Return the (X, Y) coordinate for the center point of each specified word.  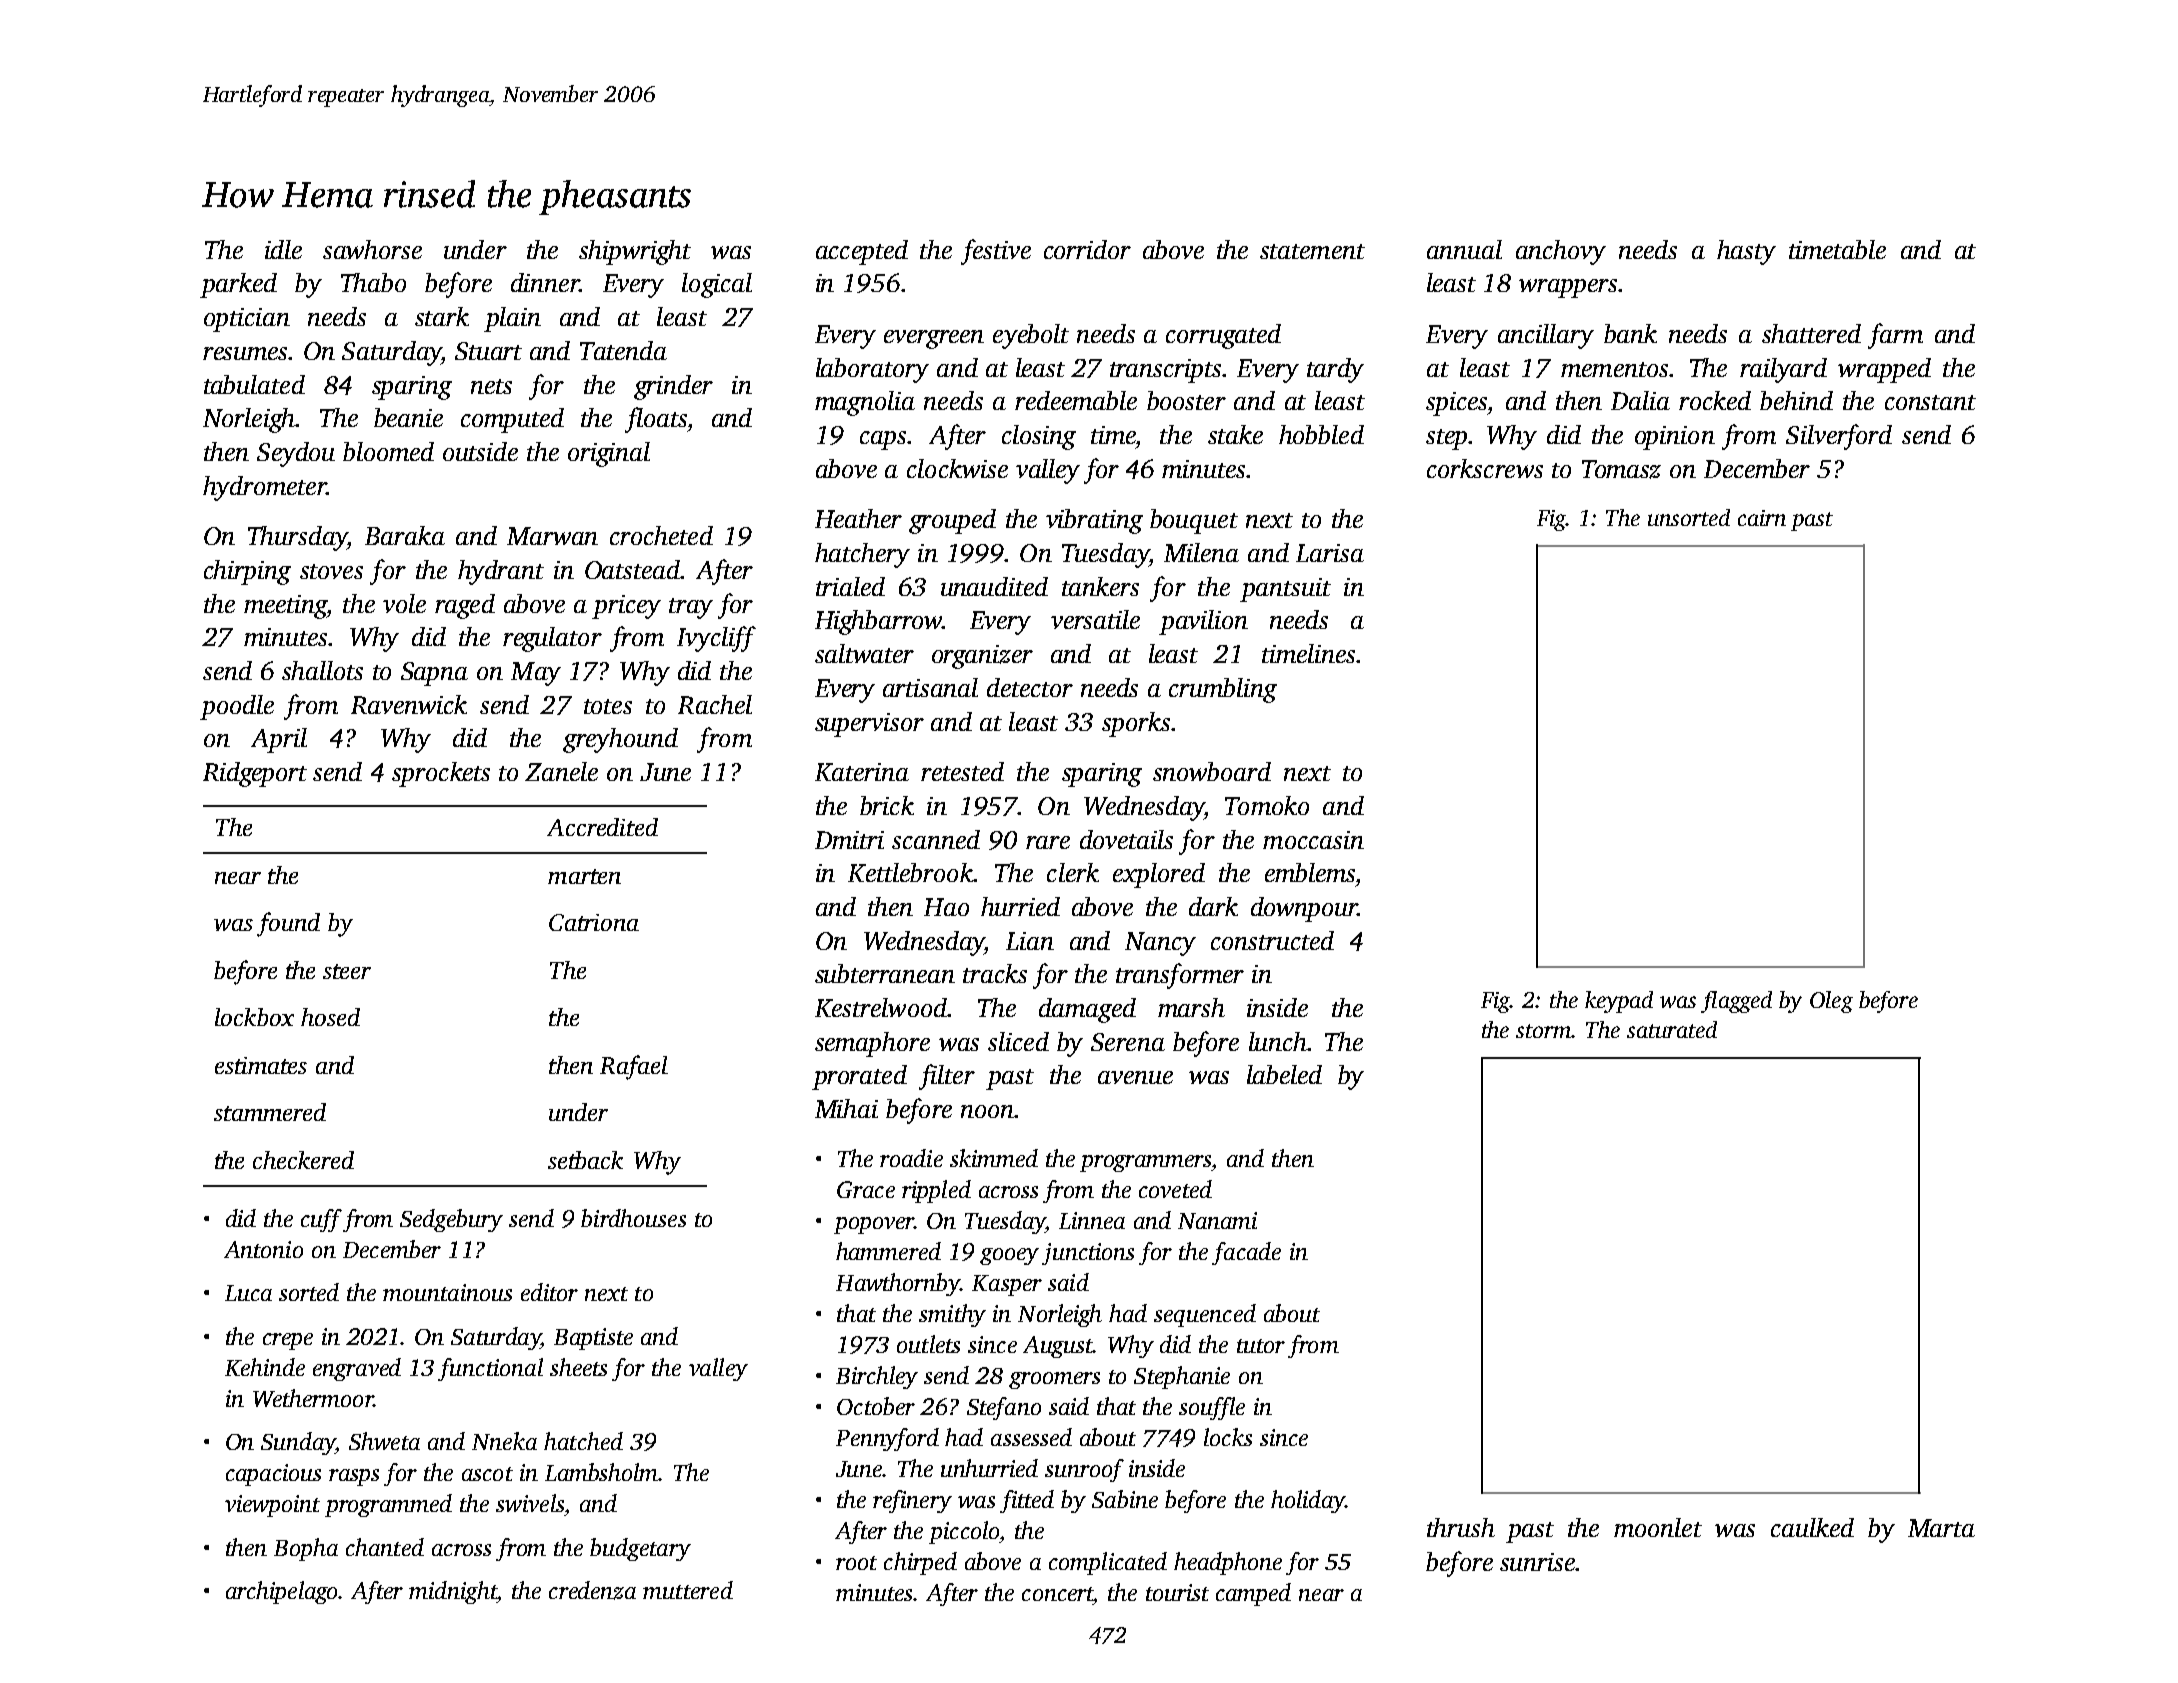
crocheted (661, 535)
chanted (385, 1547)
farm (1895, 336)
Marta (1941, 1528)
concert (1058, 1594)
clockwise (957, 468)
